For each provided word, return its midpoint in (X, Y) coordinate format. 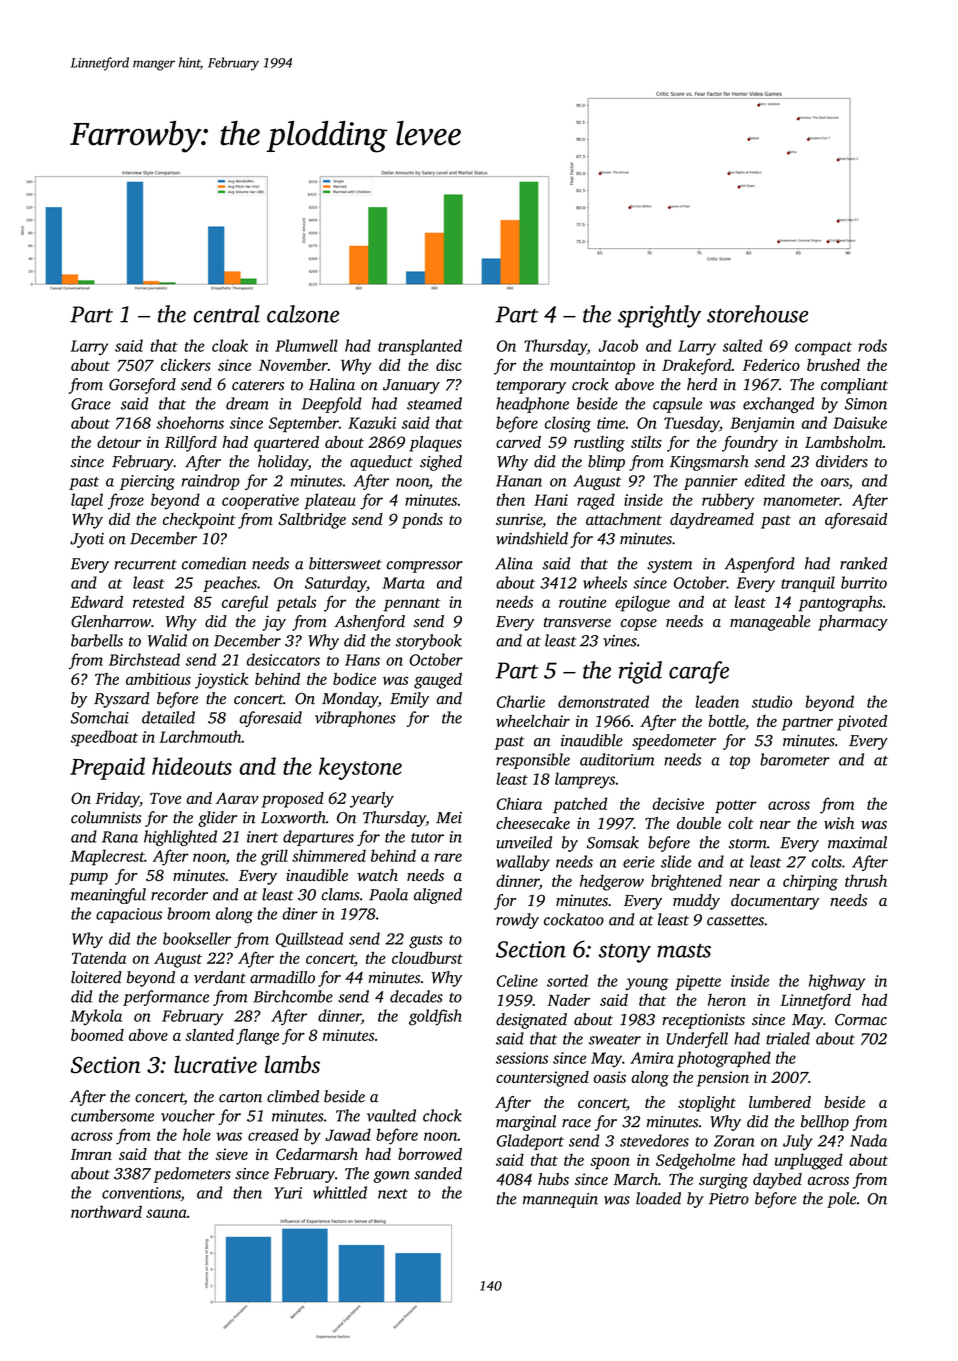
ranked (863, 563)
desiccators (283, 659)
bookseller (197, 938)
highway (837, 982)
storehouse (757, 314)
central (226, 314)
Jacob (618, 345)
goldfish (435, 1017)
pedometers (192, 1175)
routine (583, 602)
